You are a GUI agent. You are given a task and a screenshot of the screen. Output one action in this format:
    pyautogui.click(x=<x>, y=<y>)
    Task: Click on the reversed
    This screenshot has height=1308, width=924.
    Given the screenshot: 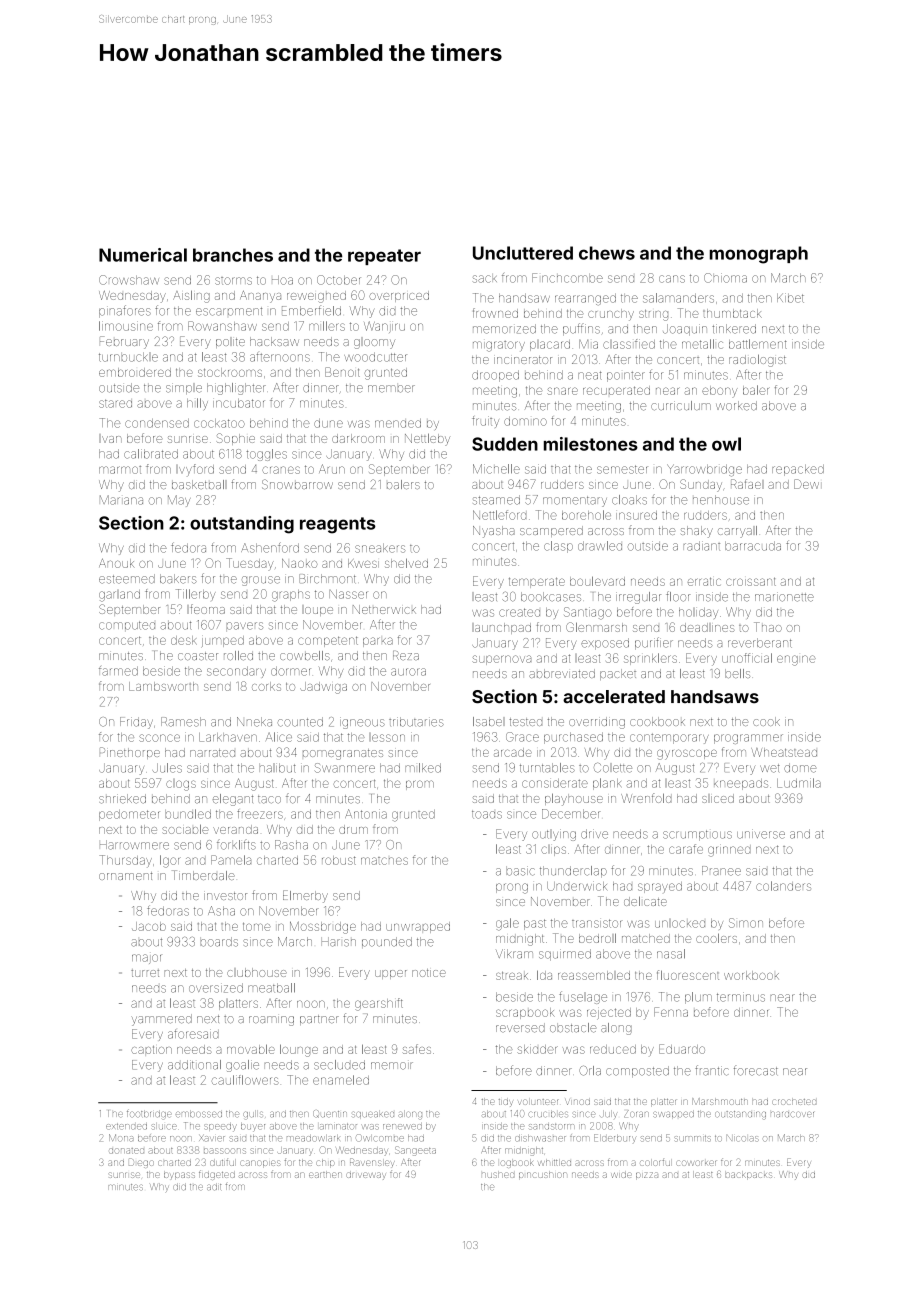 What is the action you would take?
    pyautogui.click(x=520, y=1028)
